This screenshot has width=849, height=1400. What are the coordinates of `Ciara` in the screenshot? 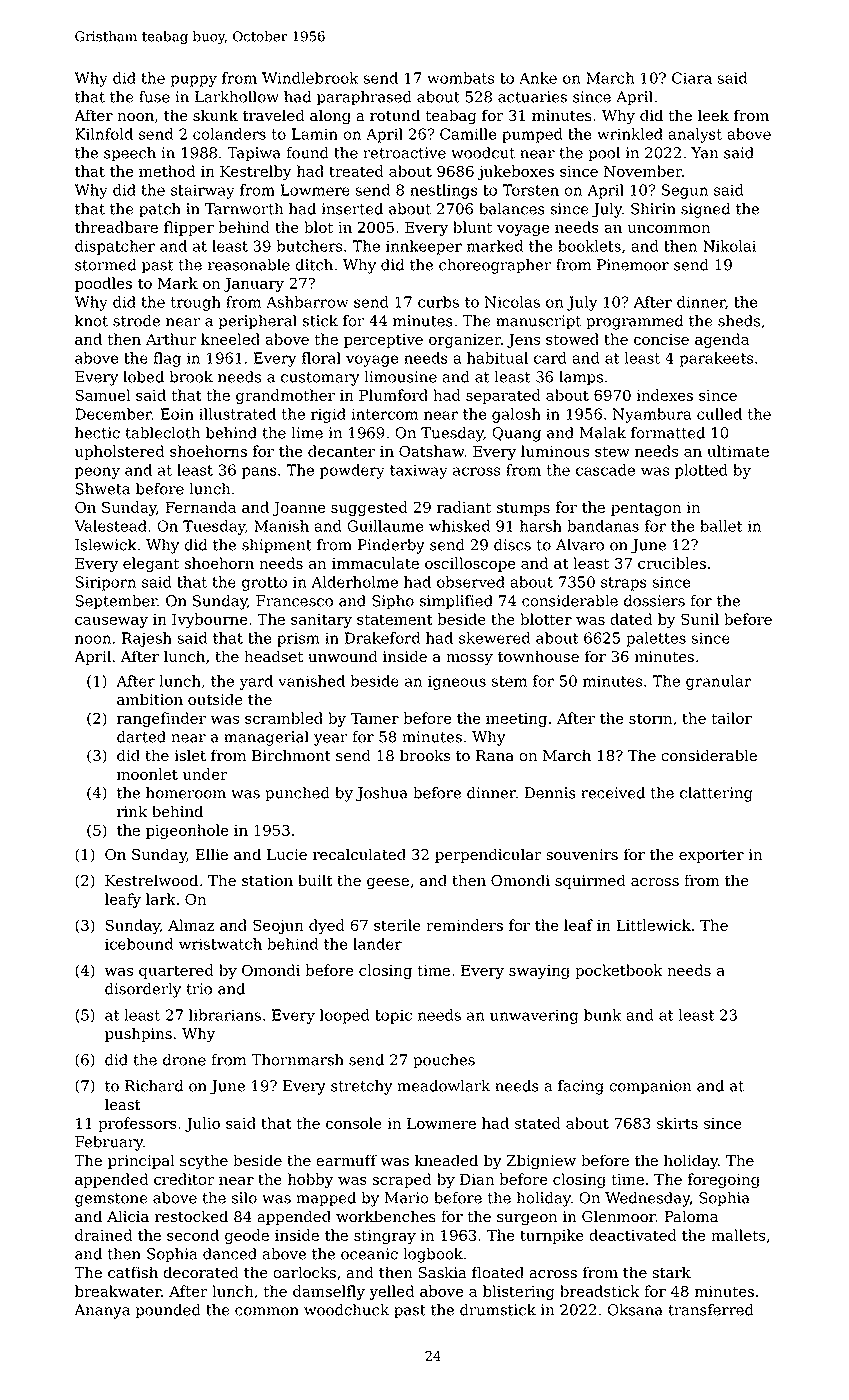 It's located at (692, 78).
